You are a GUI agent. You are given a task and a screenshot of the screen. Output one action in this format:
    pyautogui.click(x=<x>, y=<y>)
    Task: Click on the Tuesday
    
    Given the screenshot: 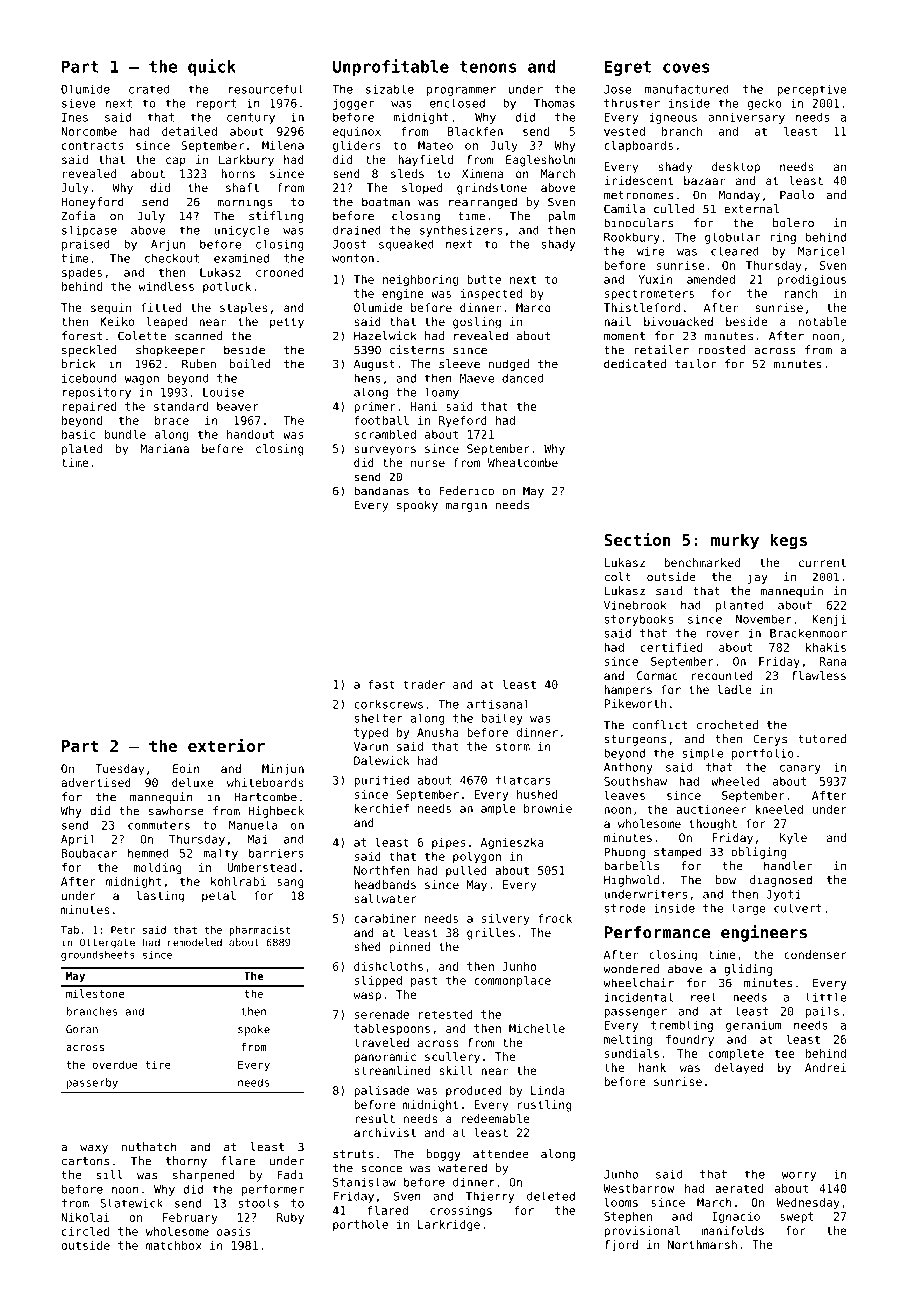 What is the action you would take?
    pyautogui.click(x=119, y=770)
